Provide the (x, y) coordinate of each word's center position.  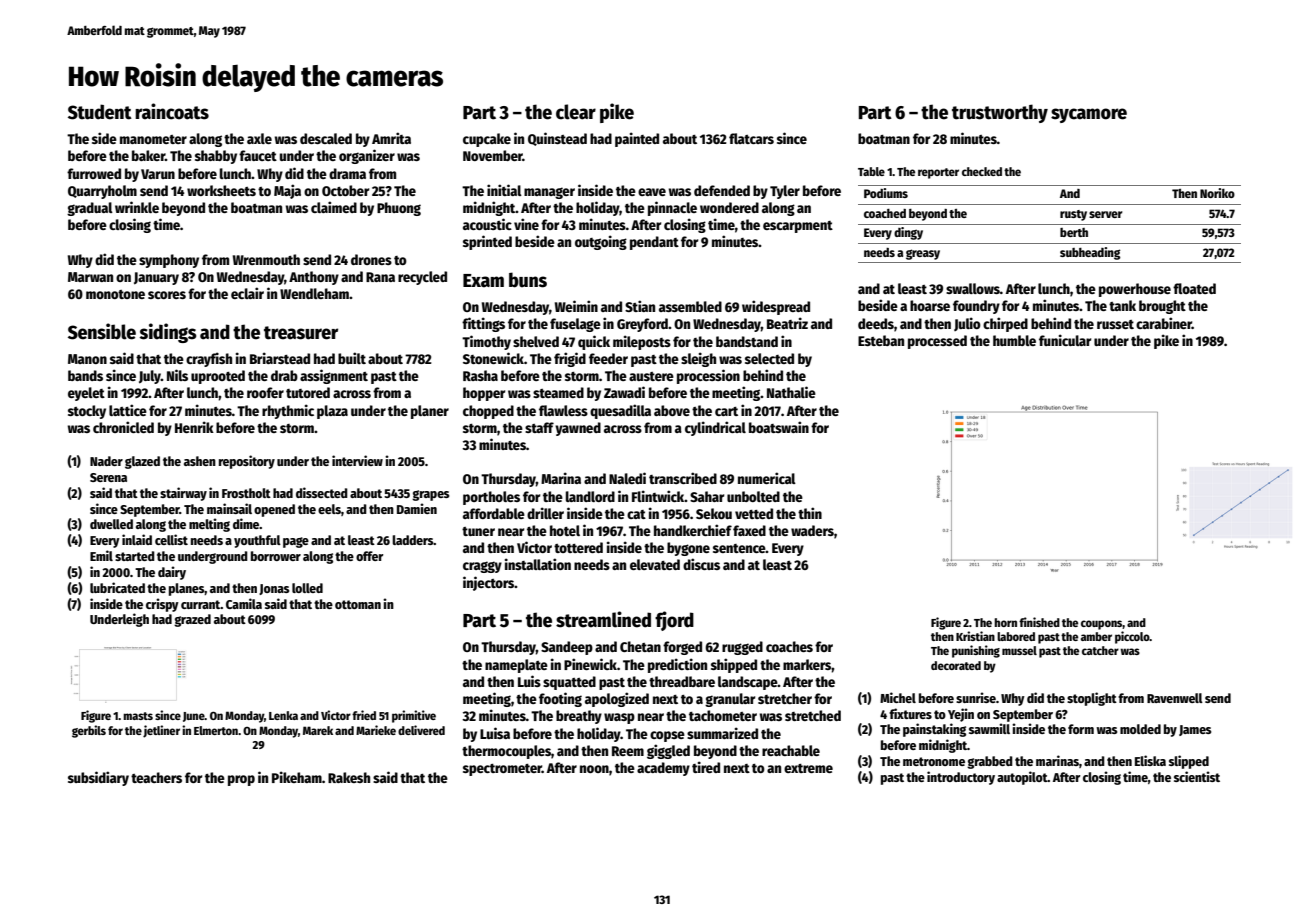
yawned (578, 429)
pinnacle (672, 208)
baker (148, 155)
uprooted (218, 377)
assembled (690, 306)
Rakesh (349, 777)
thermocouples (506, 752)
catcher (1100, 650)
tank (1122, 305)
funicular (1065, 340)
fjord (674, 621)
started (135, 556)
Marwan (90, 277)
